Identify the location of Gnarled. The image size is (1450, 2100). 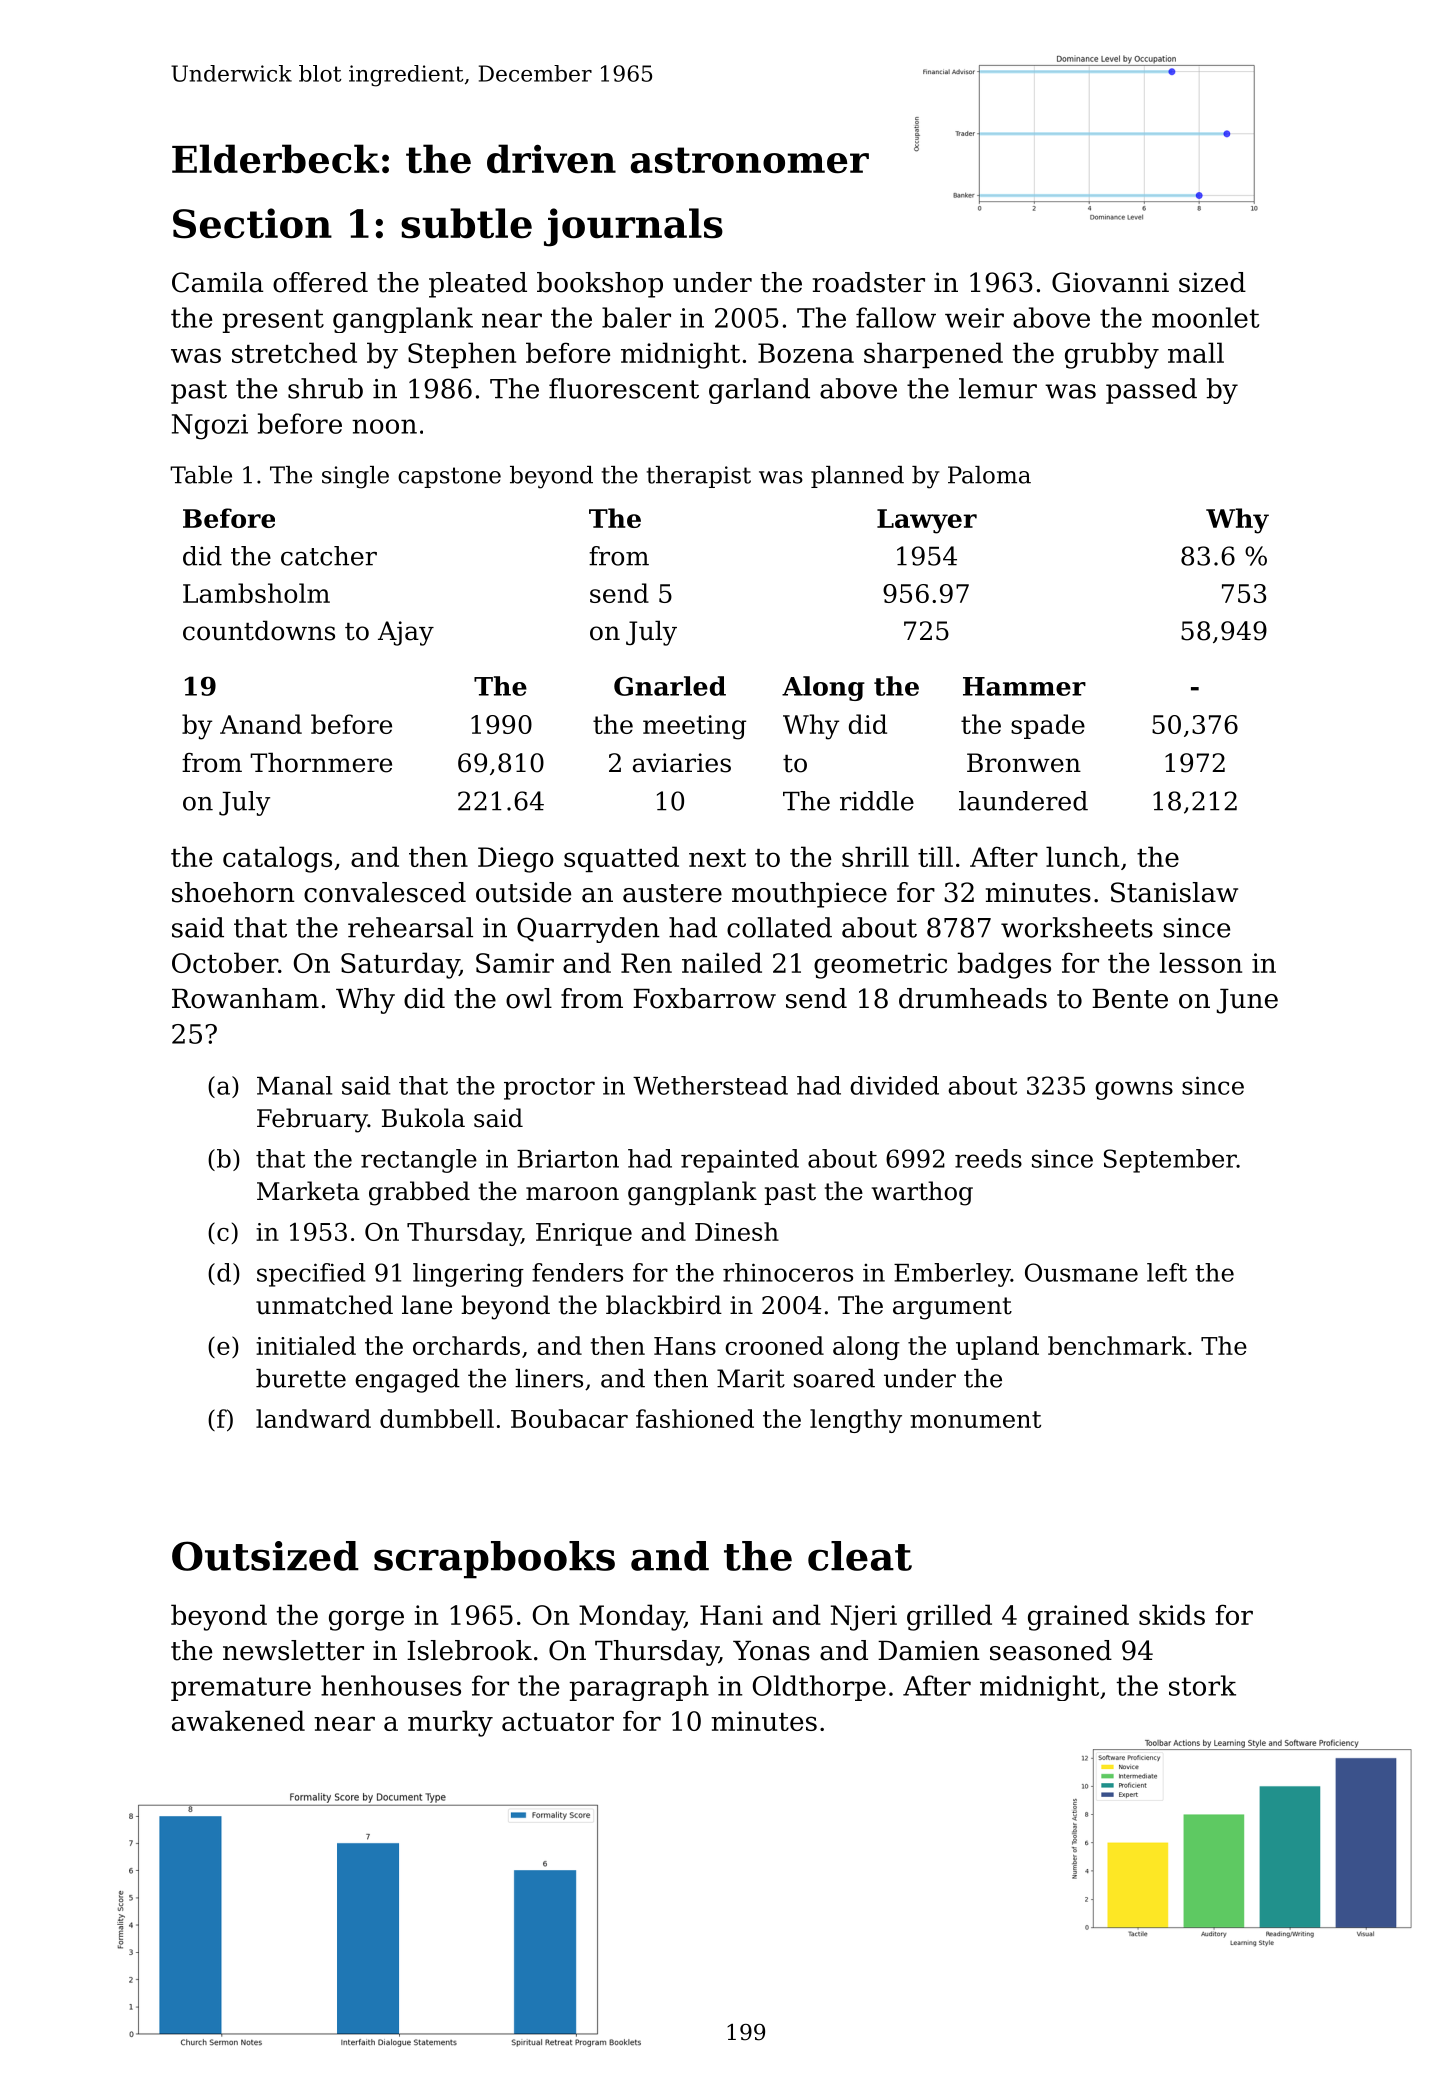
(670, 686).
